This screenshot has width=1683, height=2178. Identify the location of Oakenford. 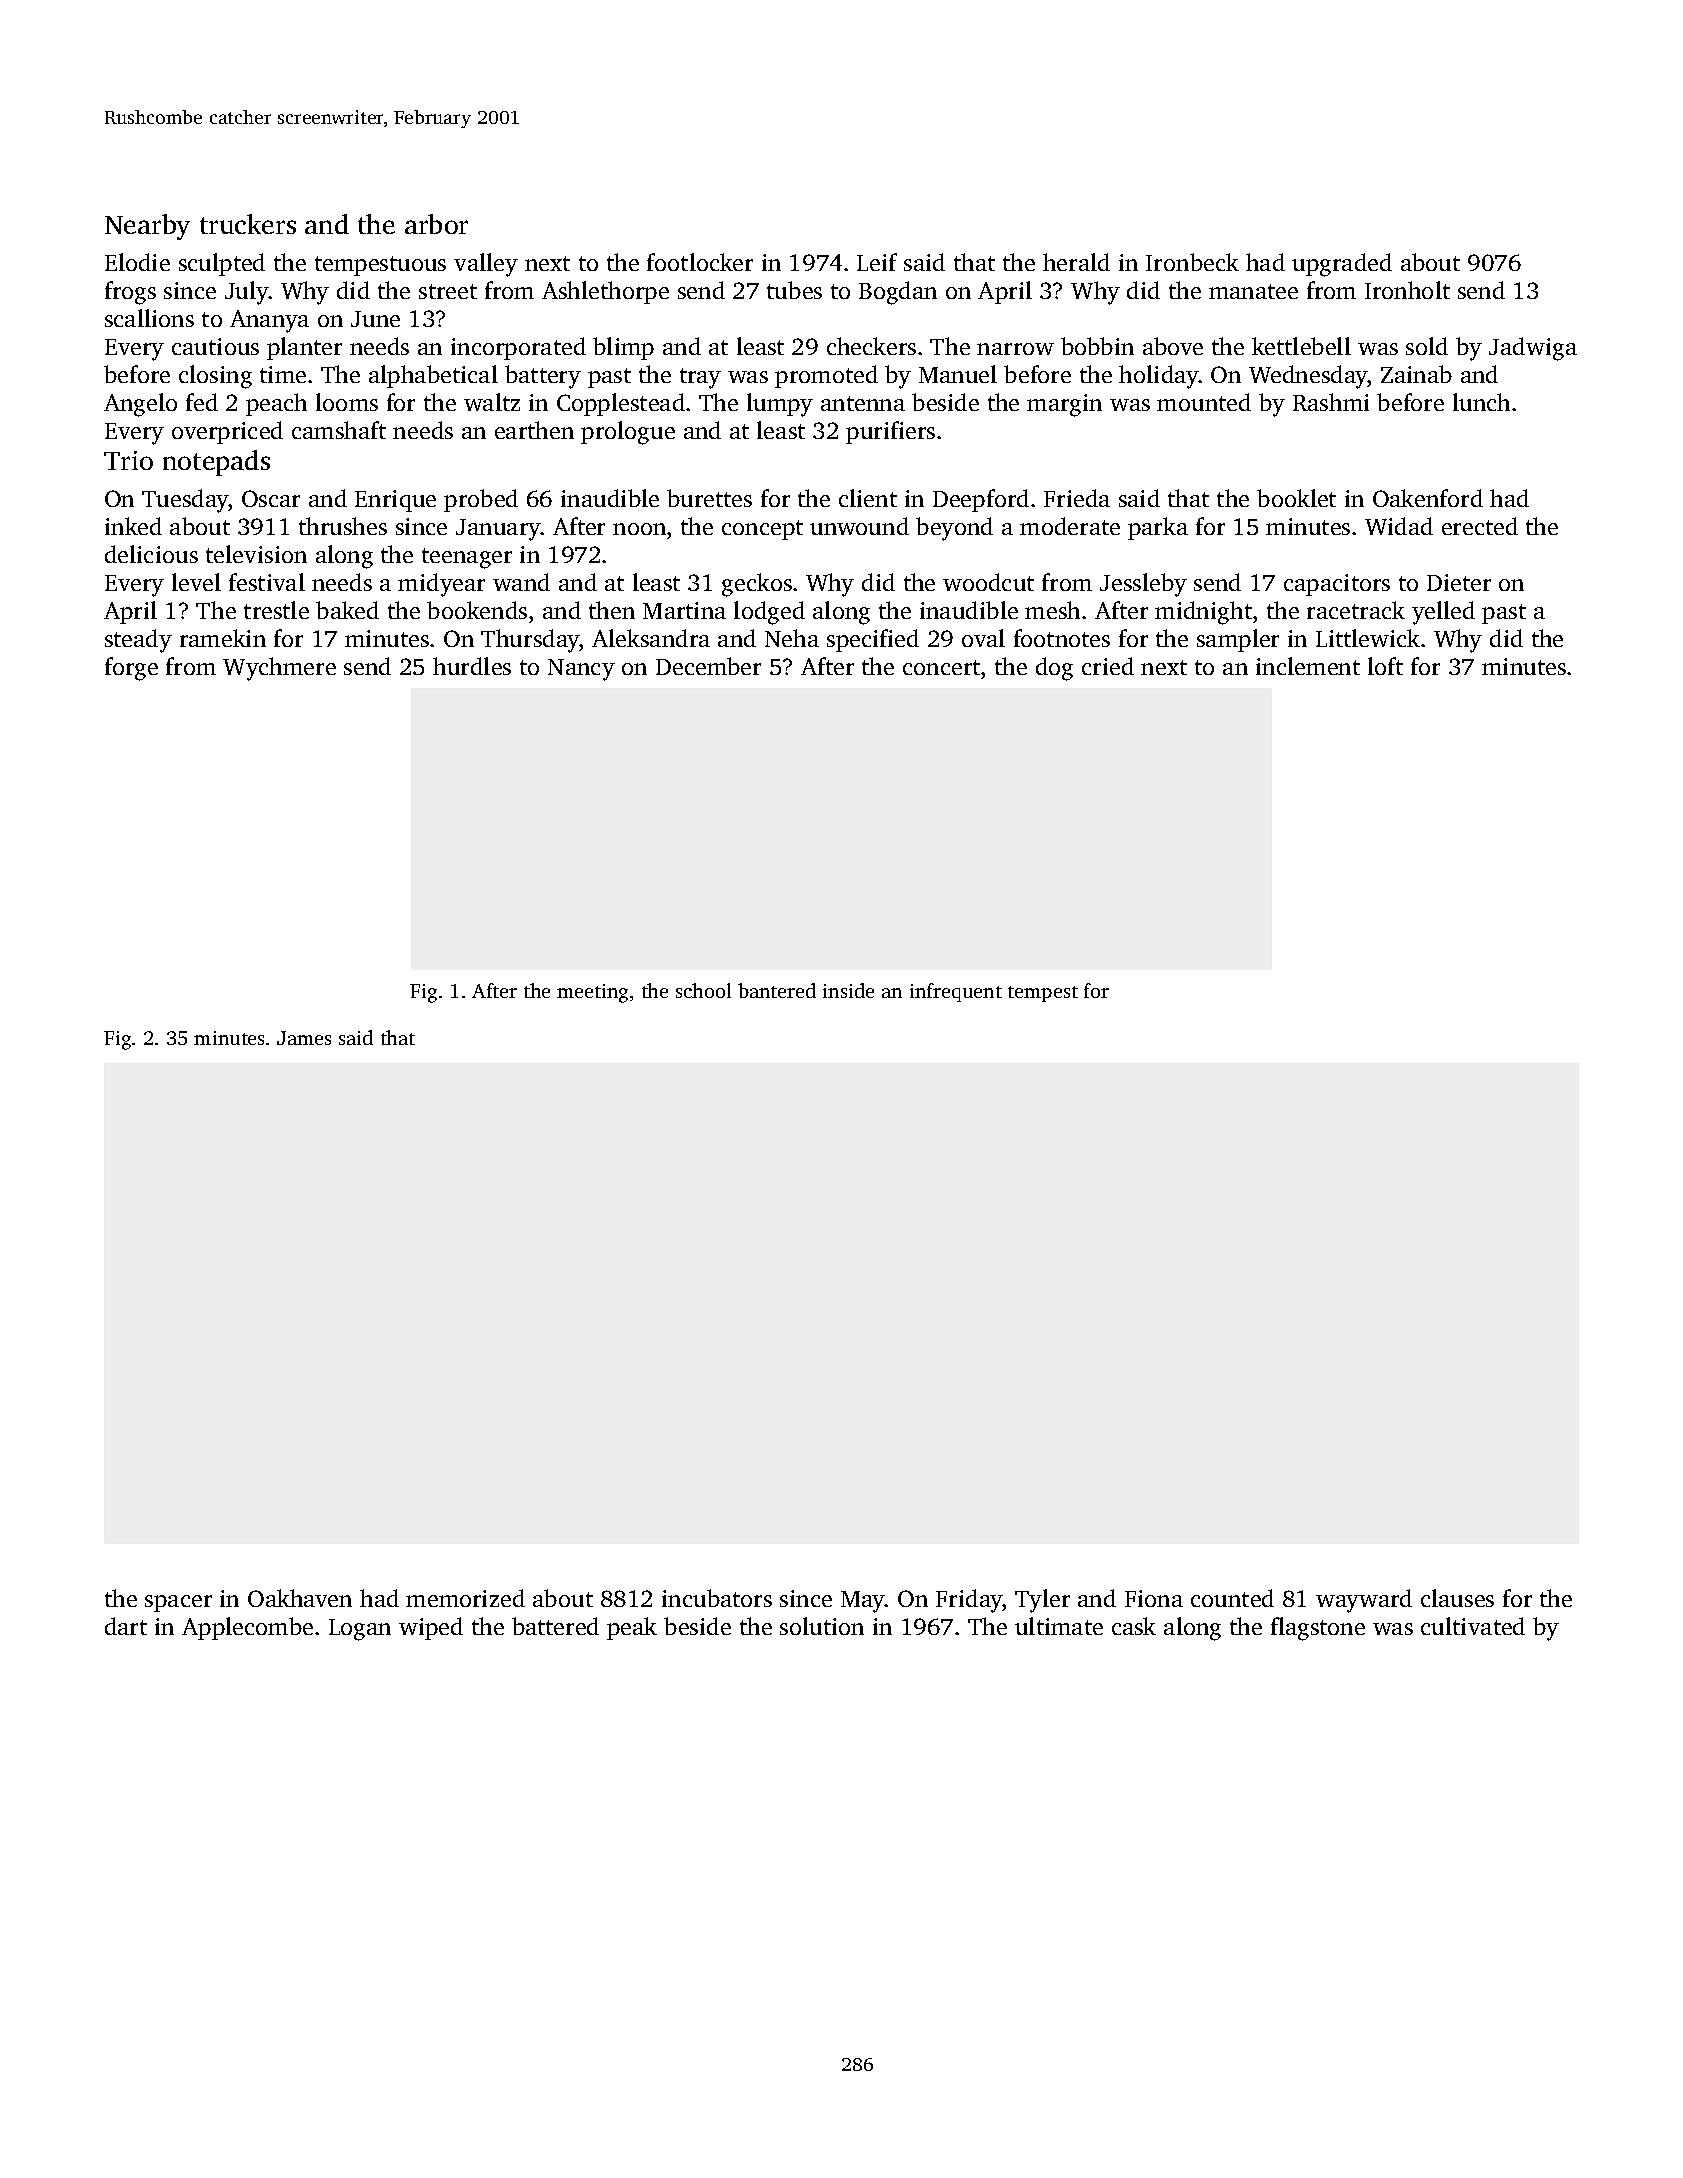
(1428, 498).
